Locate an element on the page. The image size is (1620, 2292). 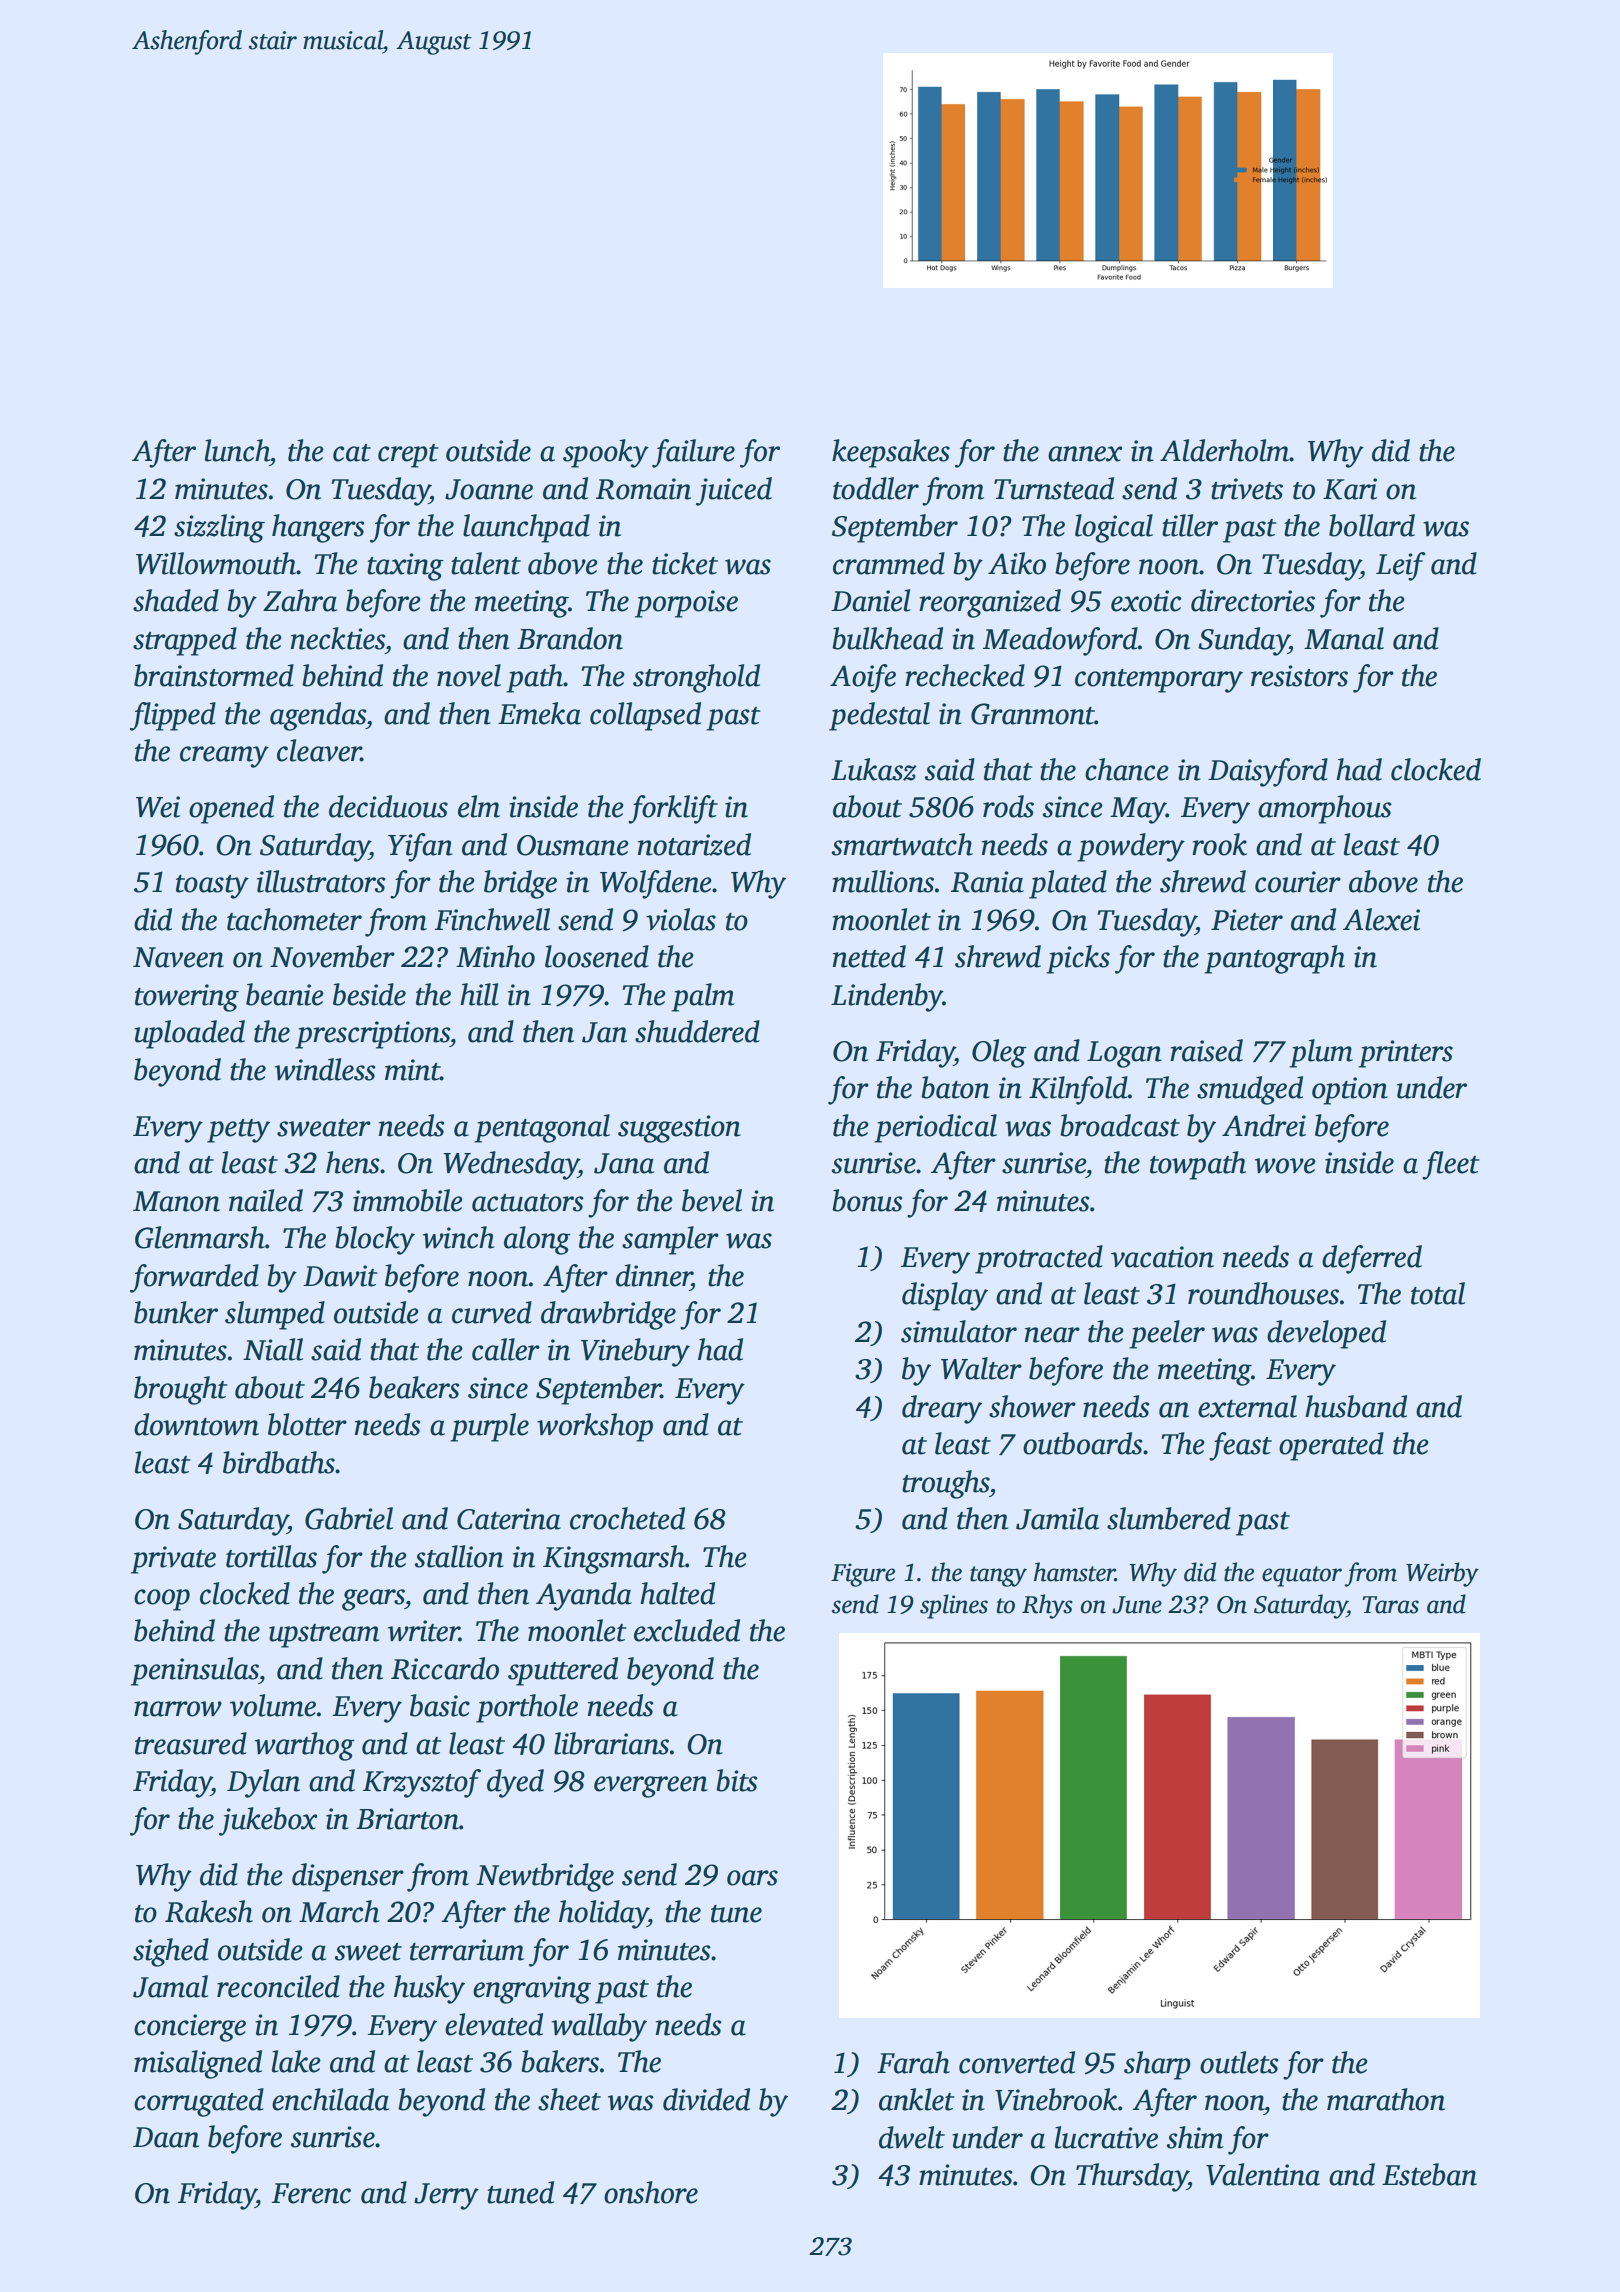
Leif is located at coordinates (1401, 566).
